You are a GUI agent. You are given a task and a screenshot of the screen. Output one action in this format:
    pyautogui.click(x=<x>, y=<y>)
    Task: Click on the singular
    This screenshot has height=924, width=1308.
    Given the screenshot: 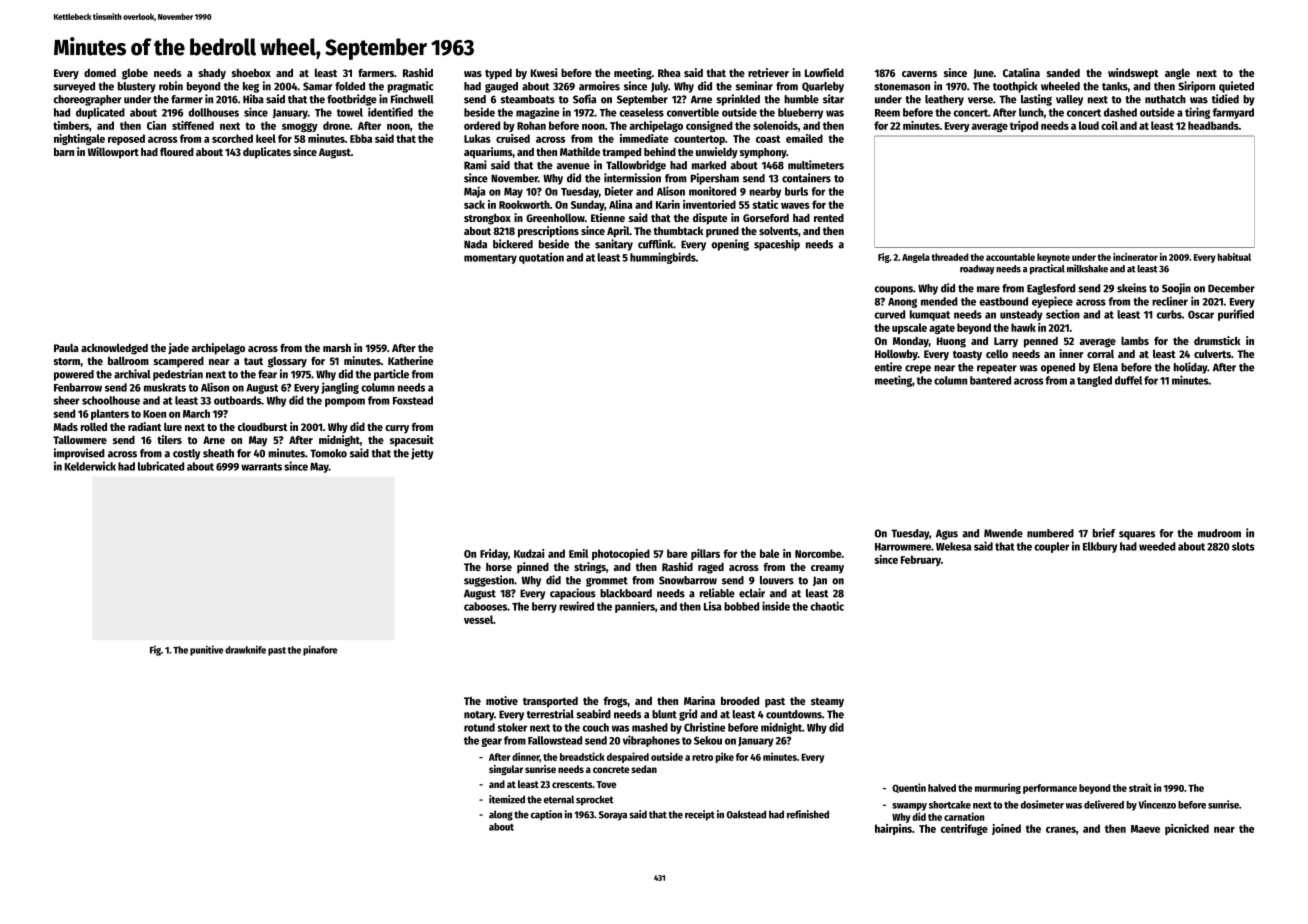 What is the action you would take?
    pyautogui.click(x=506, y=770)
